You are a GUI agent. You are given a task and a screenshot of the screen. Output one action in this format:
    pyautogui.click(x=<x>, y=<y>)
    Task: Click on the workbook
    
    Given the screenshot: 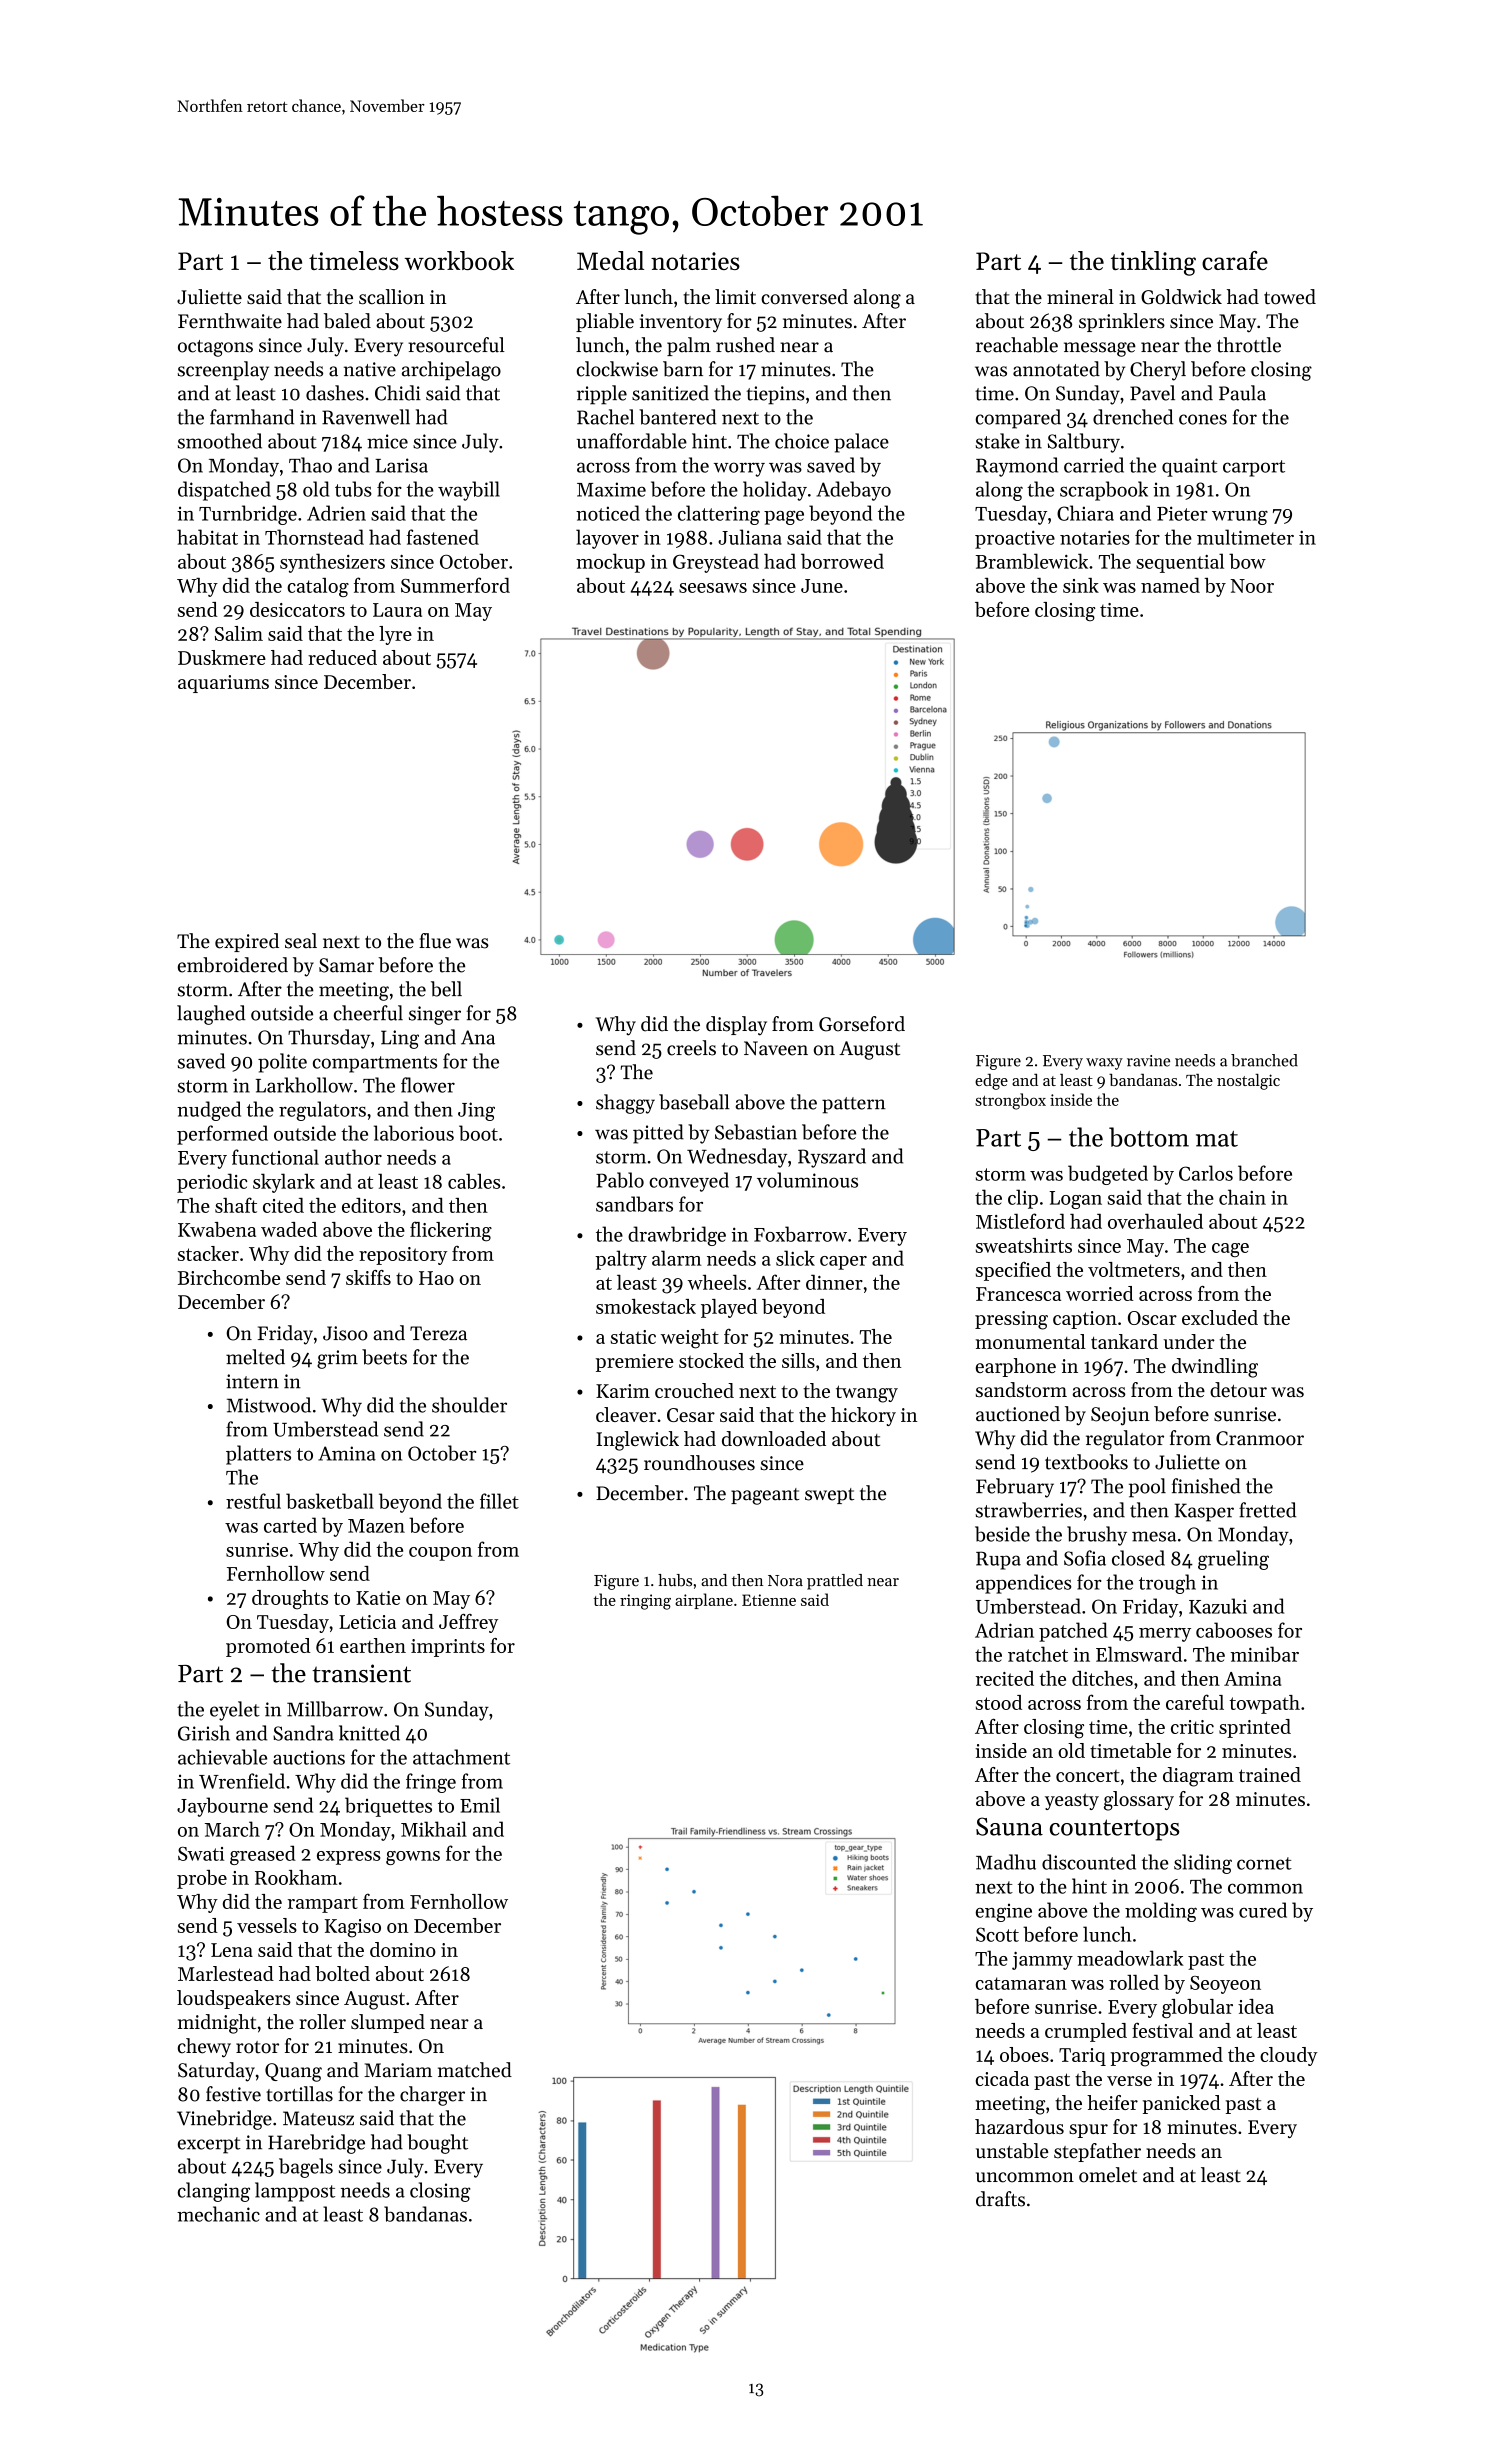 What is the action you would take?
    pyautogui.click(x=459, y=260)
